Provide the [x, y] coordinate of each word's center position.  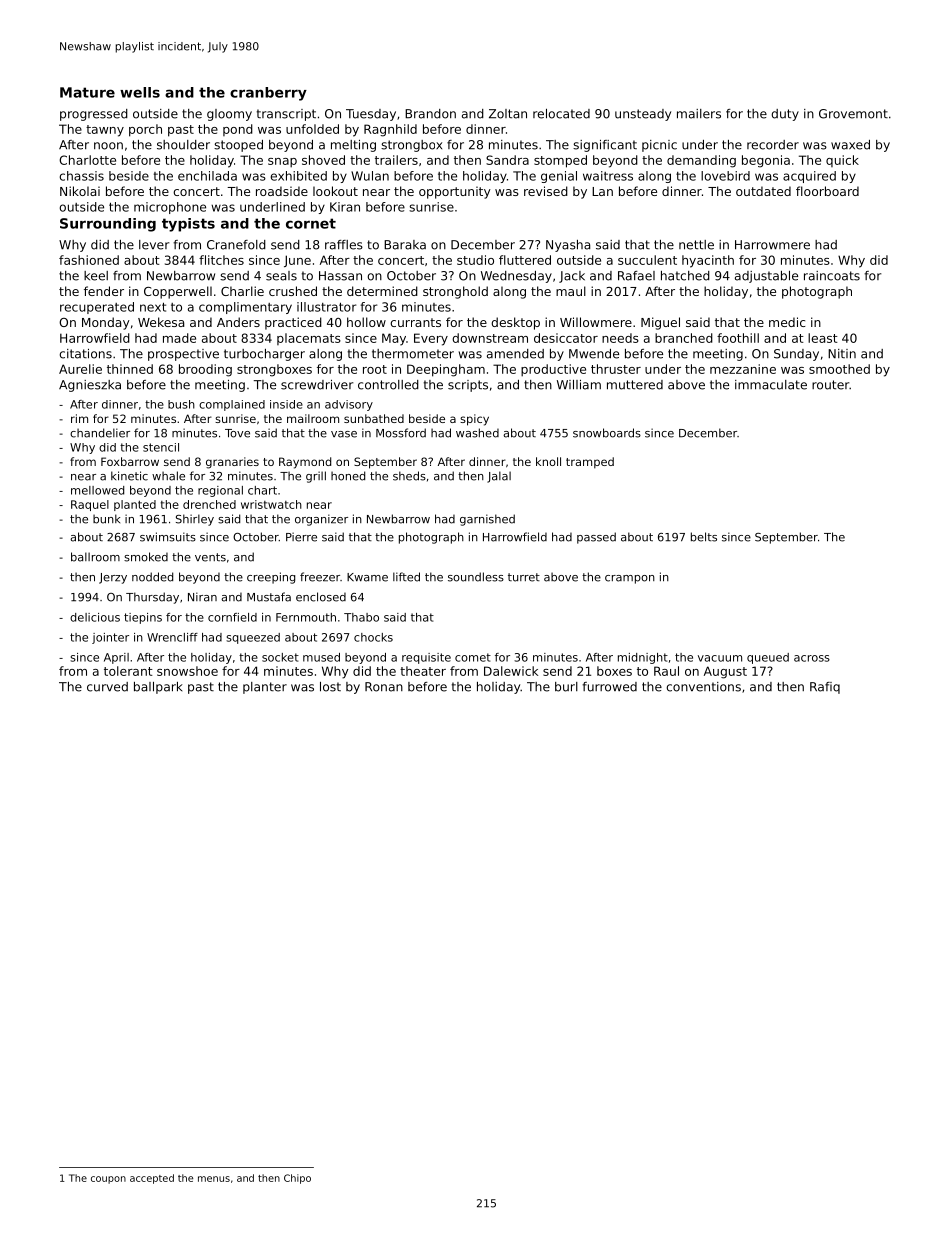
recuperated [97, 308]
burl [566, 687]
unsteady [643, 115]
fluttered [525, 260]
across [812, 658]
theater [423, 671]
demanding [701, 161]
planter [265, 688]
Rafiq [825, 688]
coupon [108, 1180]
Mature [87, 92]
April [116, 658]
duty [785, 115]
